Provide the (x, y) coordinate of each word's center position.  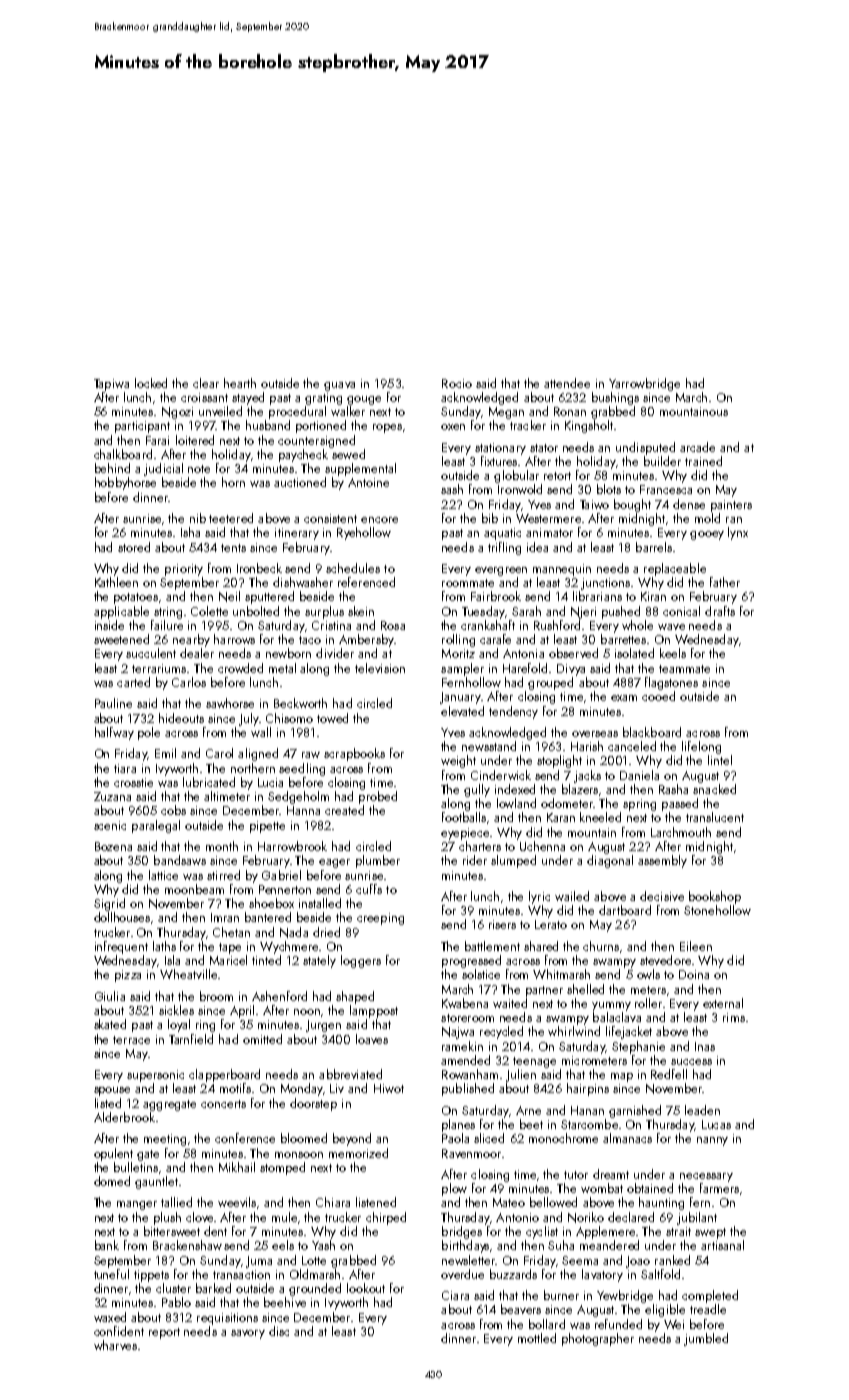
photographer (598, 1339)
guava (339, 386)
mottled (537, 1338)
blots (609, 489)
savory (248, 1334)
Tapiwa (111, 385)
